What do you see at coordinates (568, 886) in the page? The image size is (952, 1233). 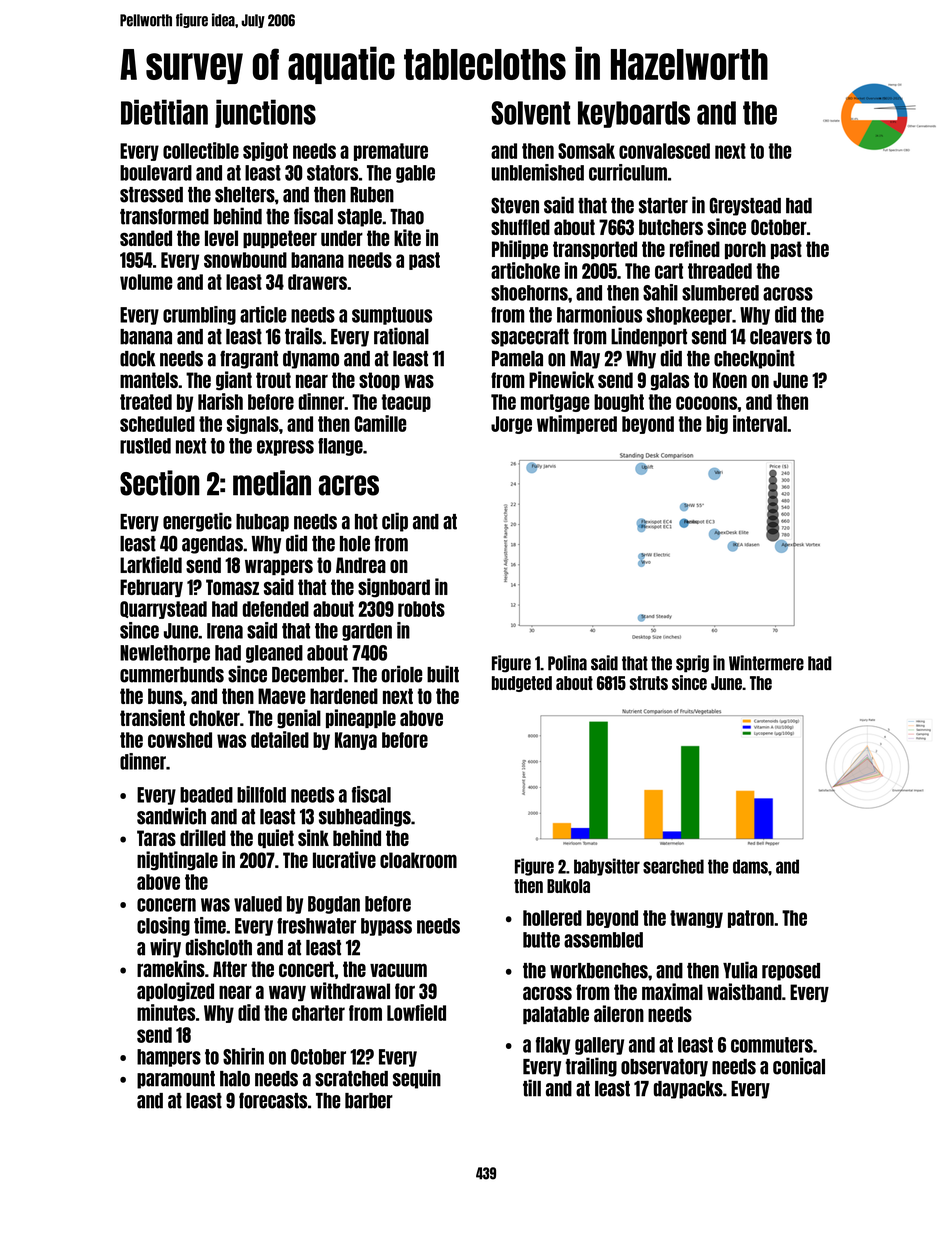 I see `Bukola` at bounding box center [568, 886].
